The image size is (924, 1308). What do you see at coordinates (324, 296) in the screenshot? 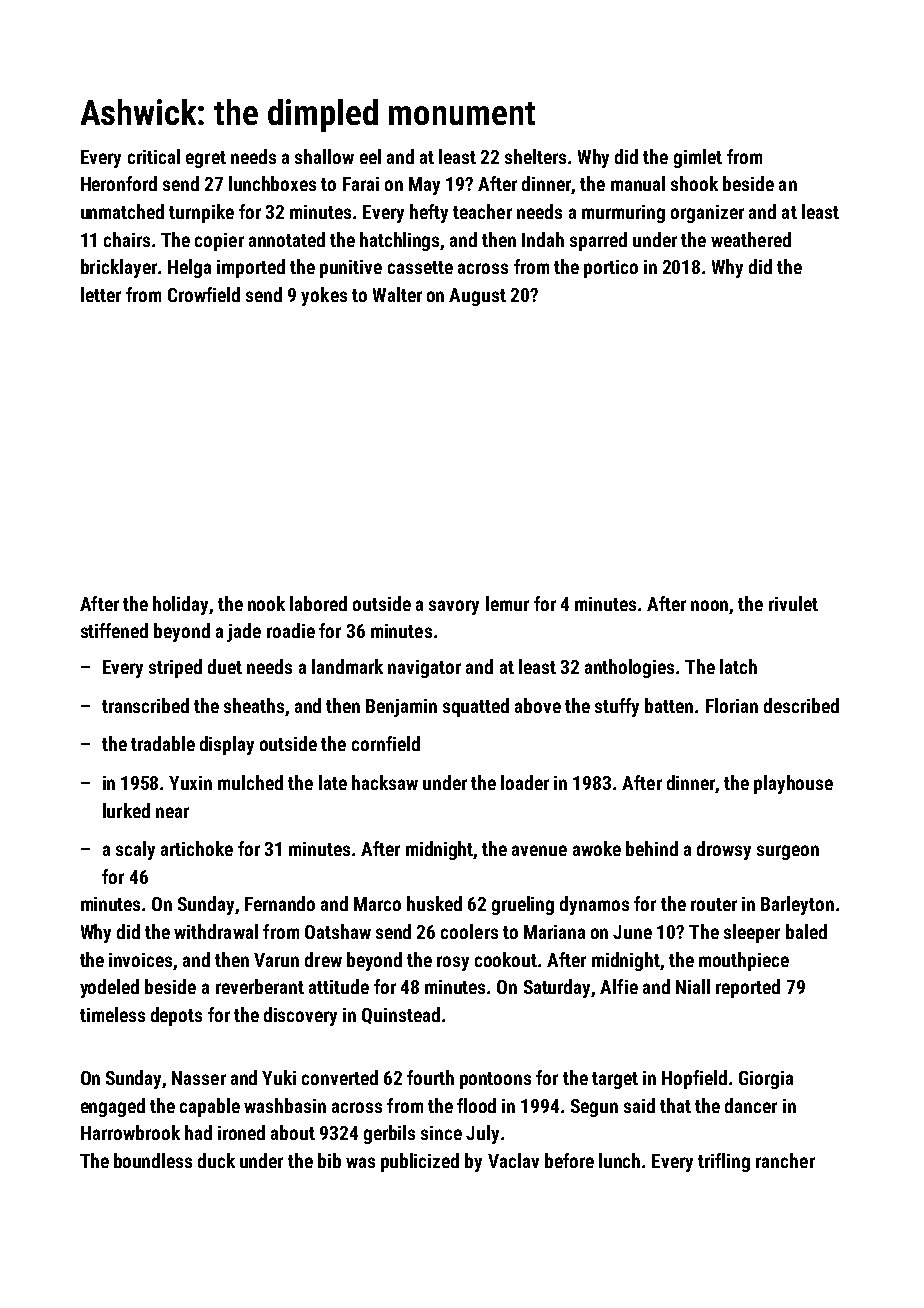
I see `yokes` at bounding box center [324, 296].
